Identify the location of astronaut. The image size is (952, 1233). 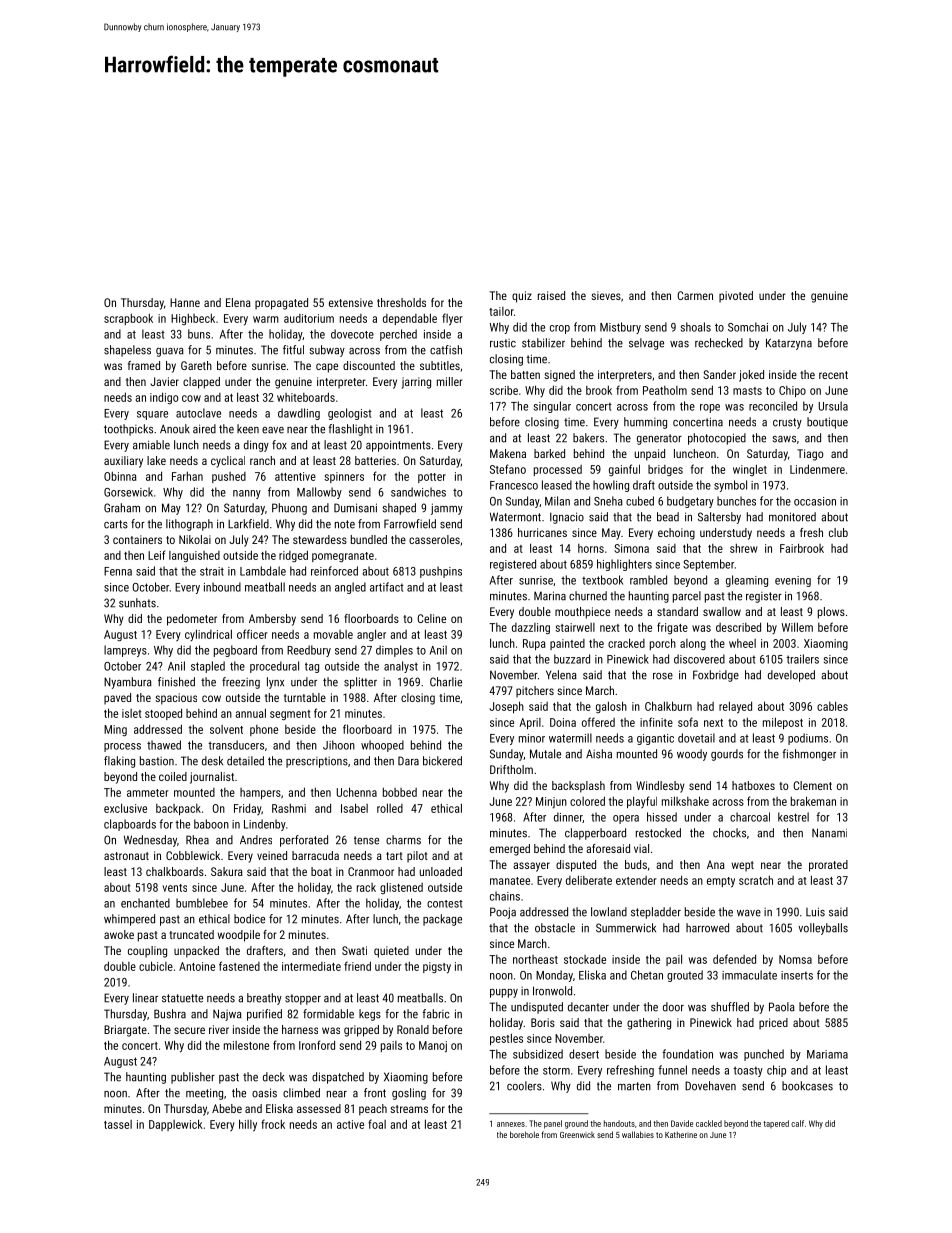
(126, 856).
